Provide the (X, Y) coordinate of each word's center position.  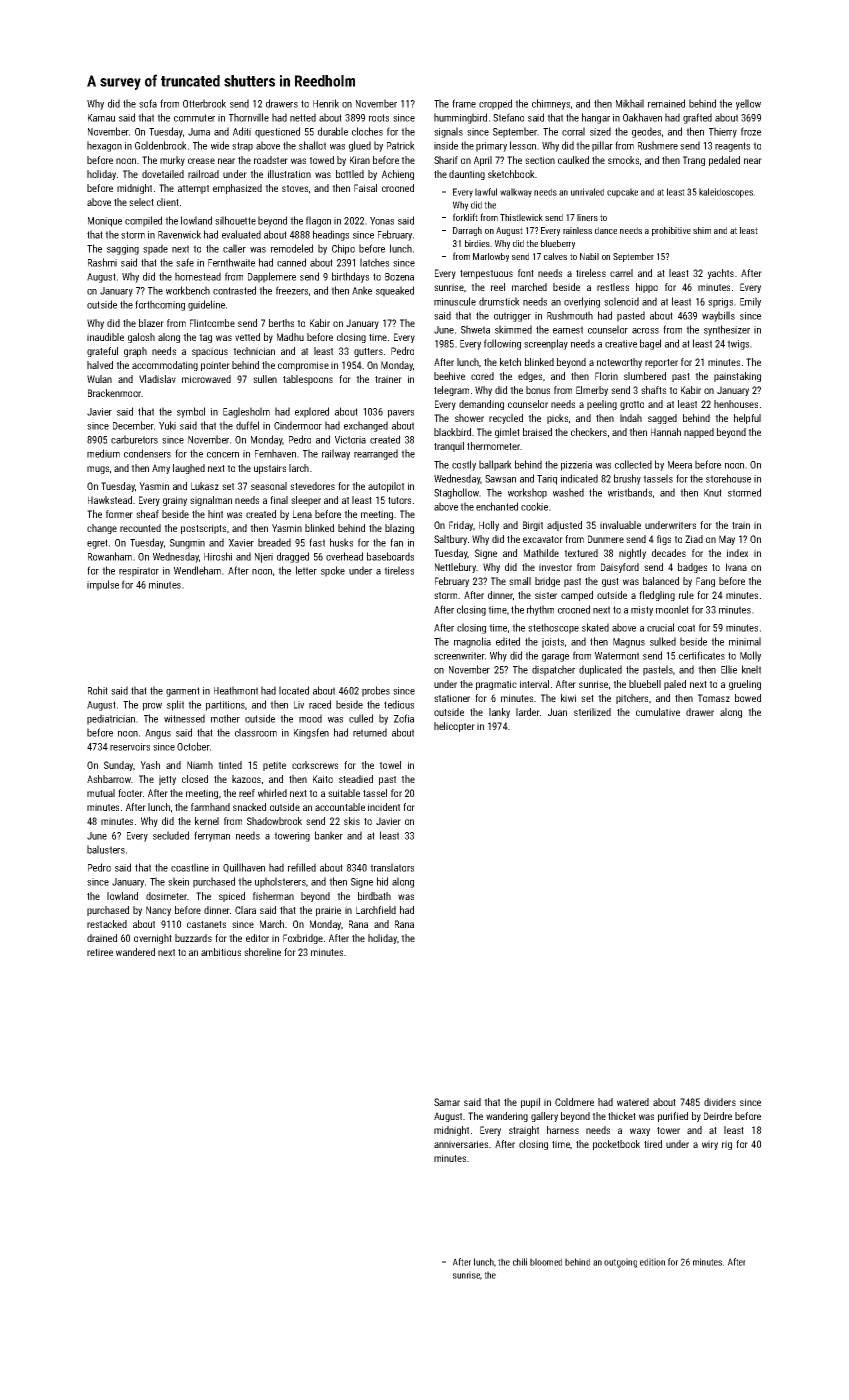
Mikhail (630, 103)
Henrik (326, 103)
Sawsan (500, 479)
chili (520, 1262)
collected (633, 464)
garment (183, 692)
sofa (148, 103)
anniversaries (461, 1144)
